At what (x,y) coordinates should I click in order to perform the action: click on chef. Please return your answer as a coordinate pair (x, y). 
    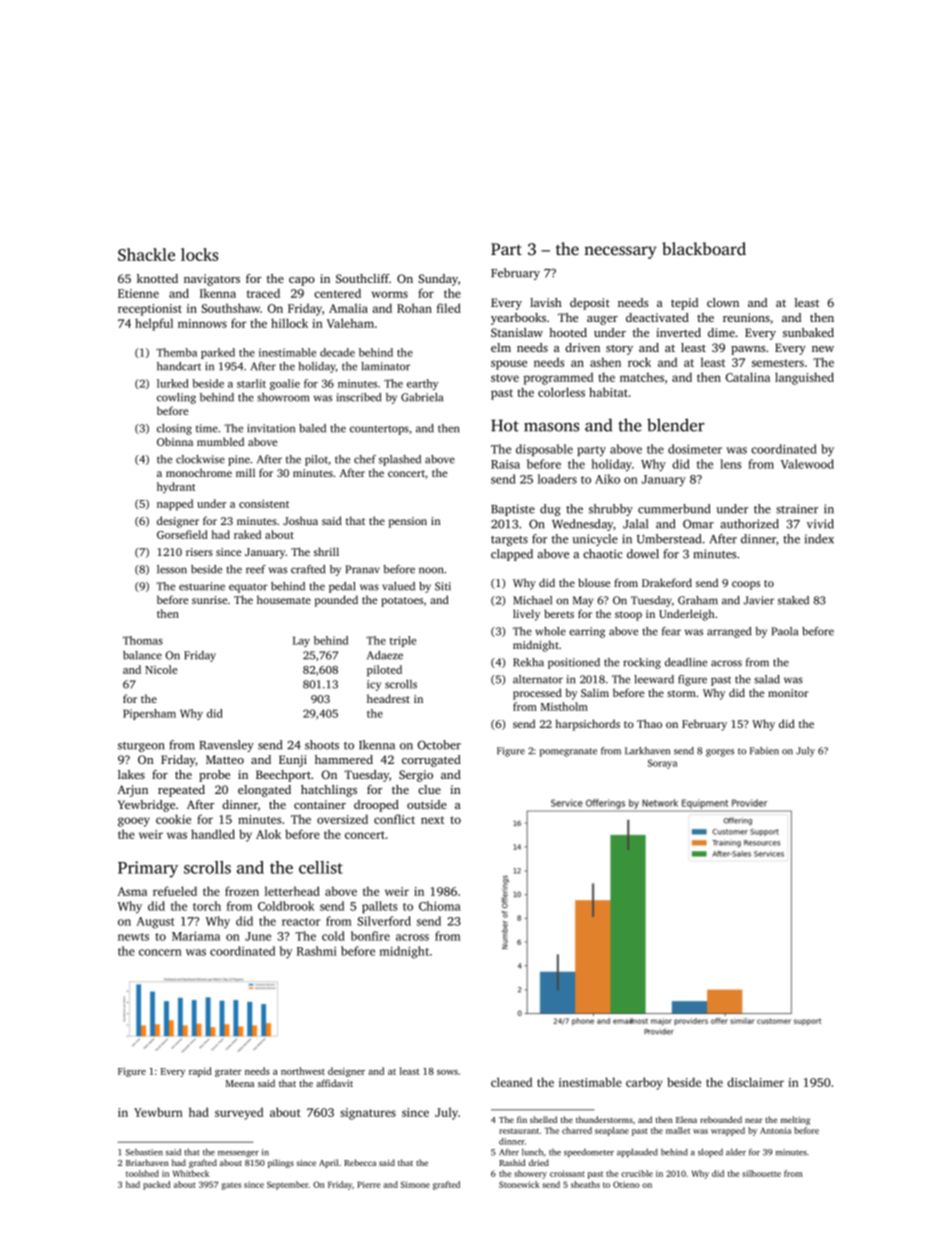
    Looking at the image, I should click on (365, 459).
